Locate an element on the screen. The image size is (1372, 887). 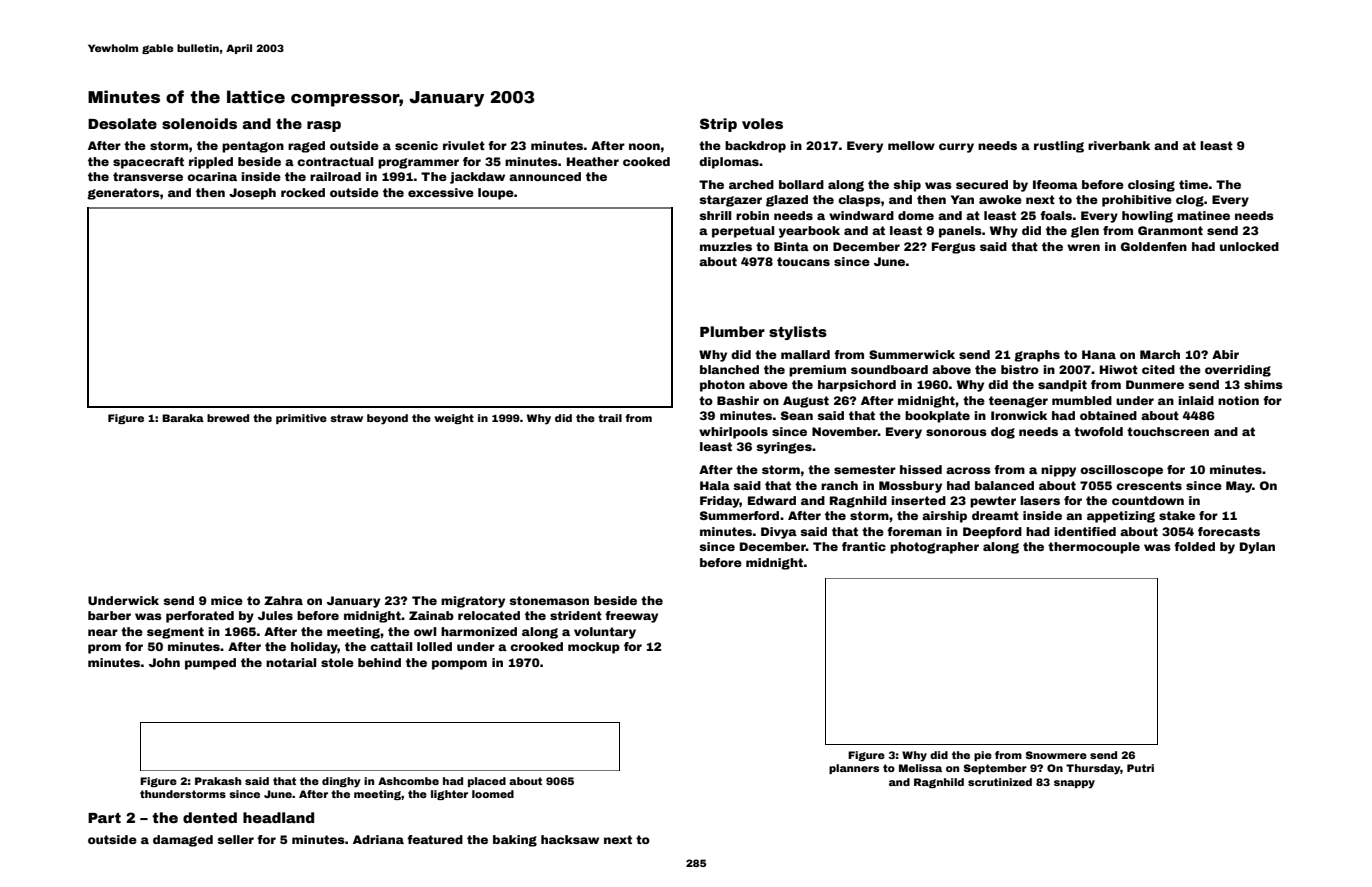
Fergus is located at coordinates (954, 248).
